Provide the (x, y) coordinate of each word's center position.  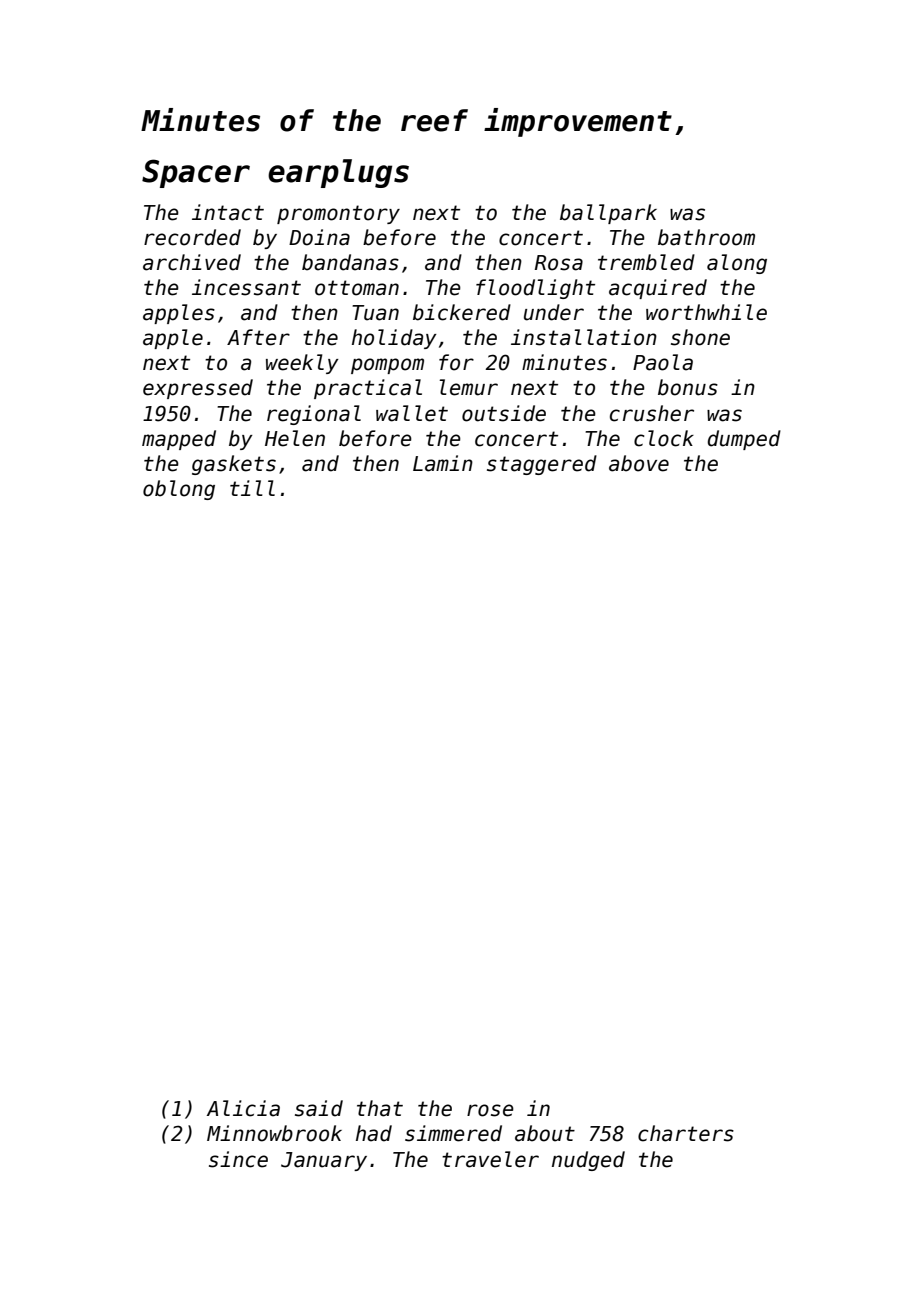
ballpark (608, 214)
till (252, 488)
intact (228, 212)
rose (490, 1110)
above (639, 463)
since (238, 1159)
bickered (462, 312)
